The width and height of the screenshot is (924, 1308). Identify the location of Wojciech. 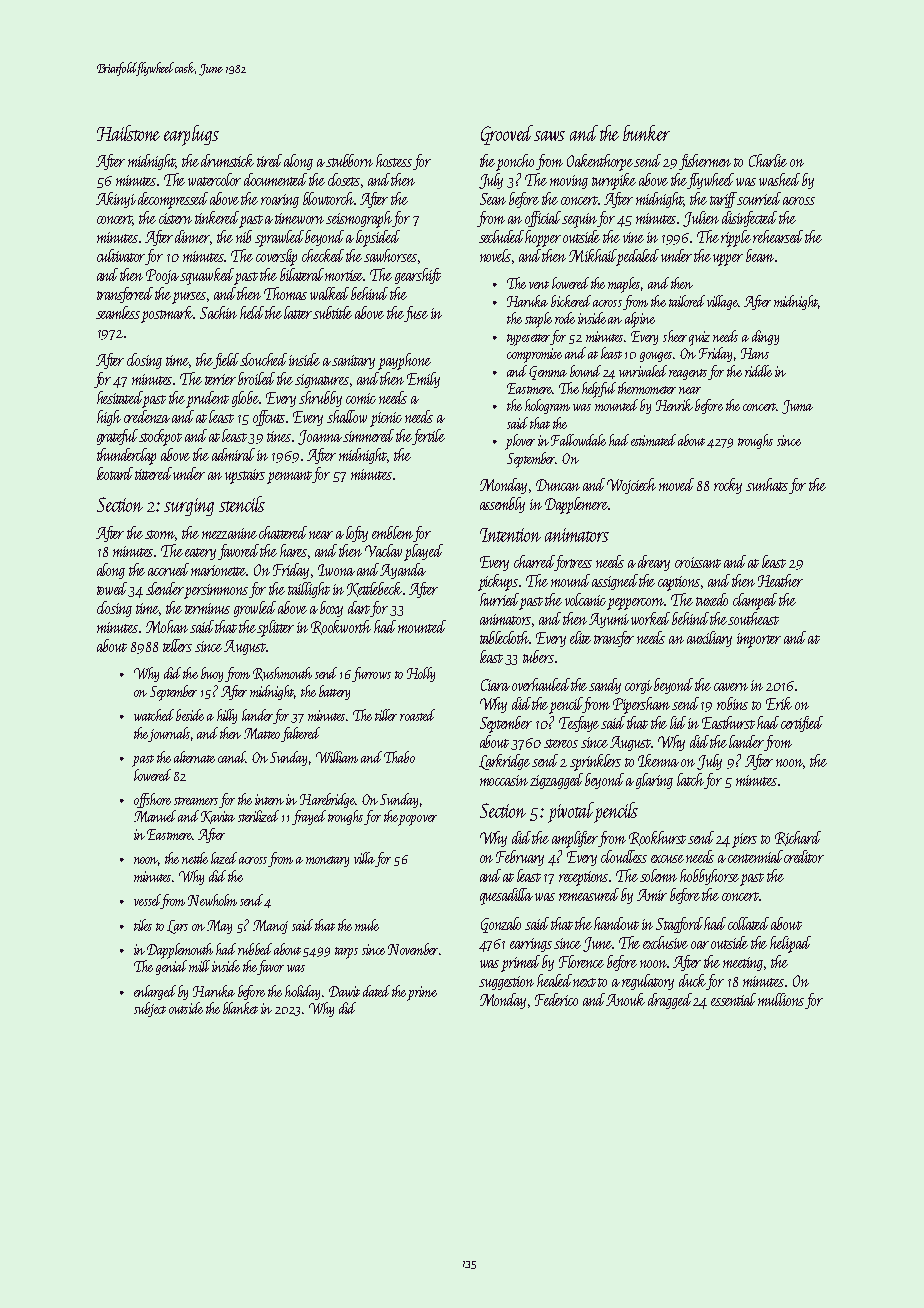
(631, 486).
